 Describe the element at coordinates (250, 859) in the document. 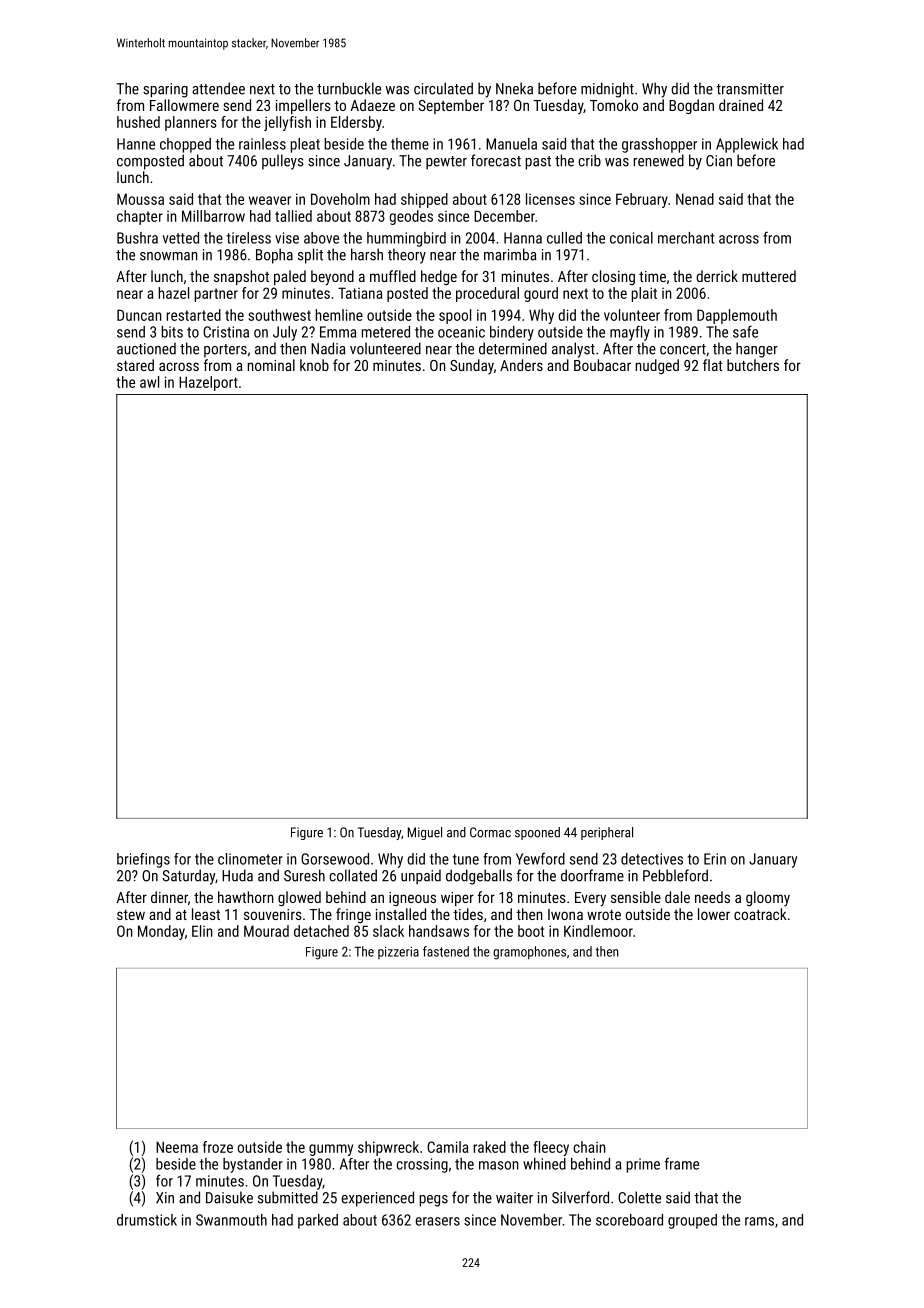

I see `clinometer` at that location.
